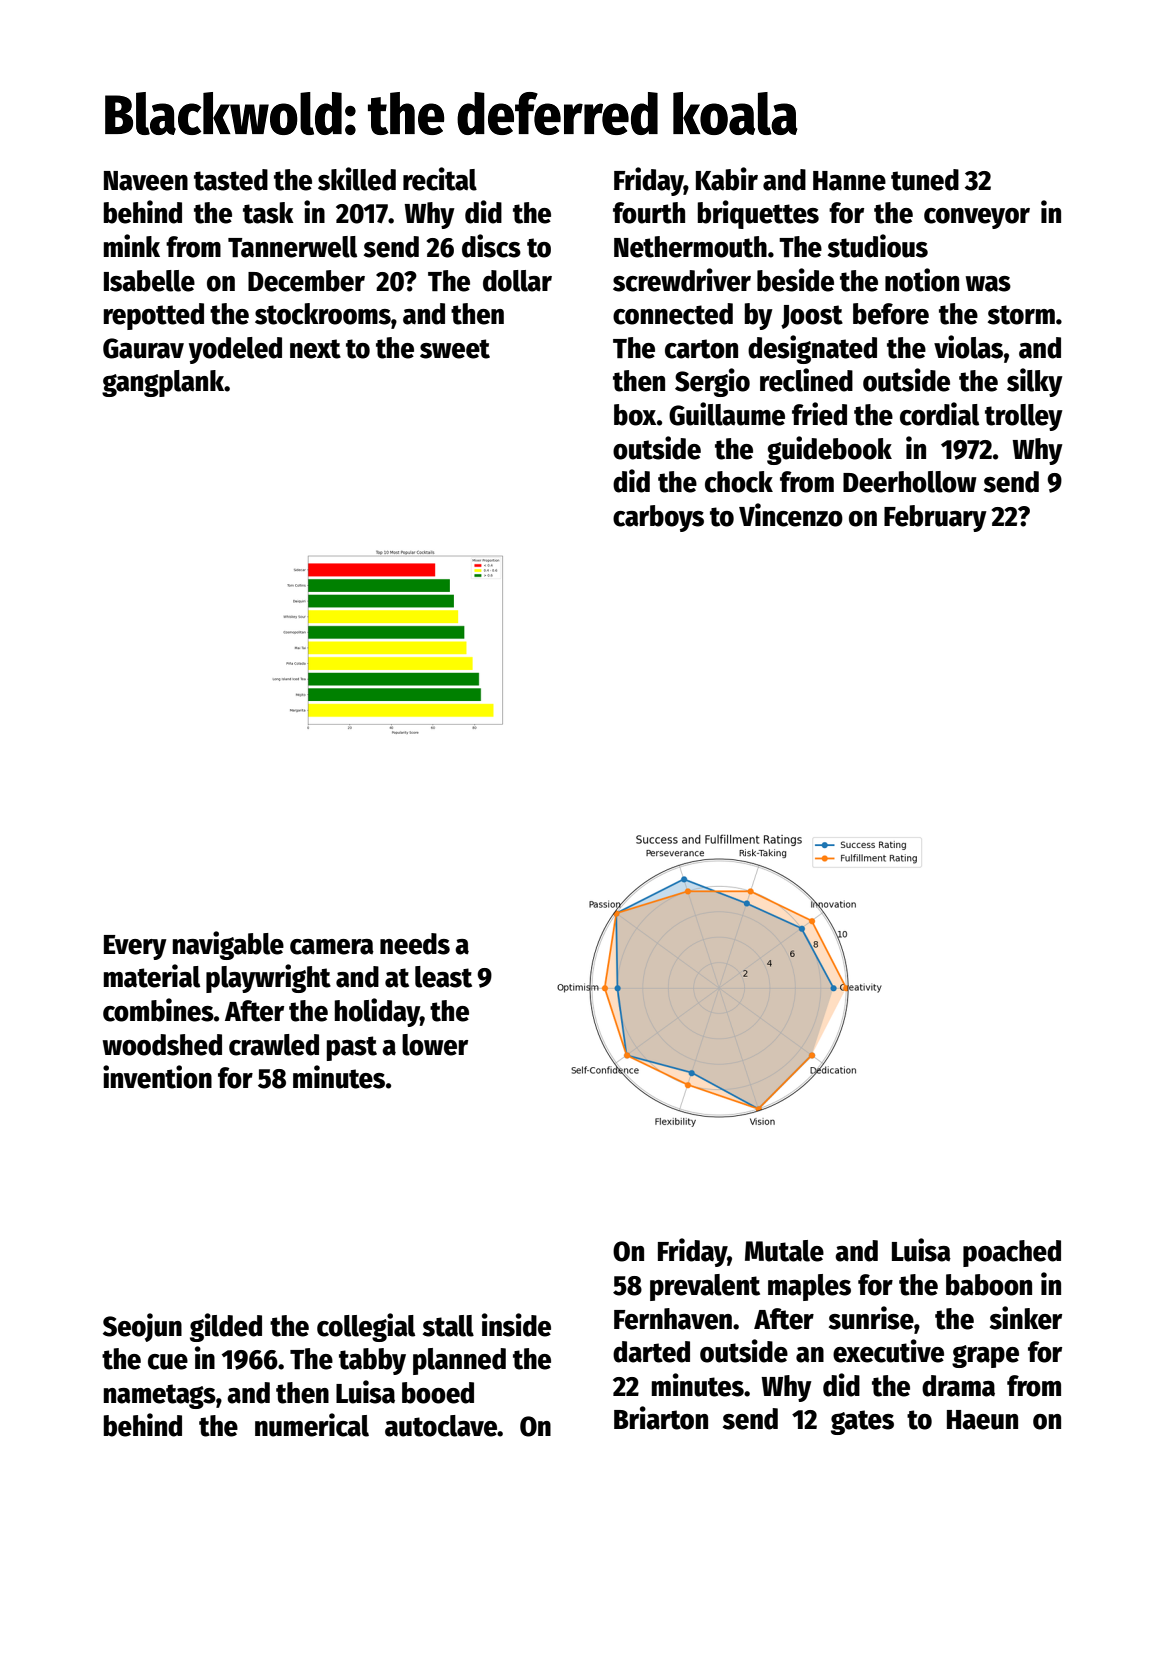  Describe the element at coordinates (435, 1045) in the screenshot. I see `lower` at that location.
